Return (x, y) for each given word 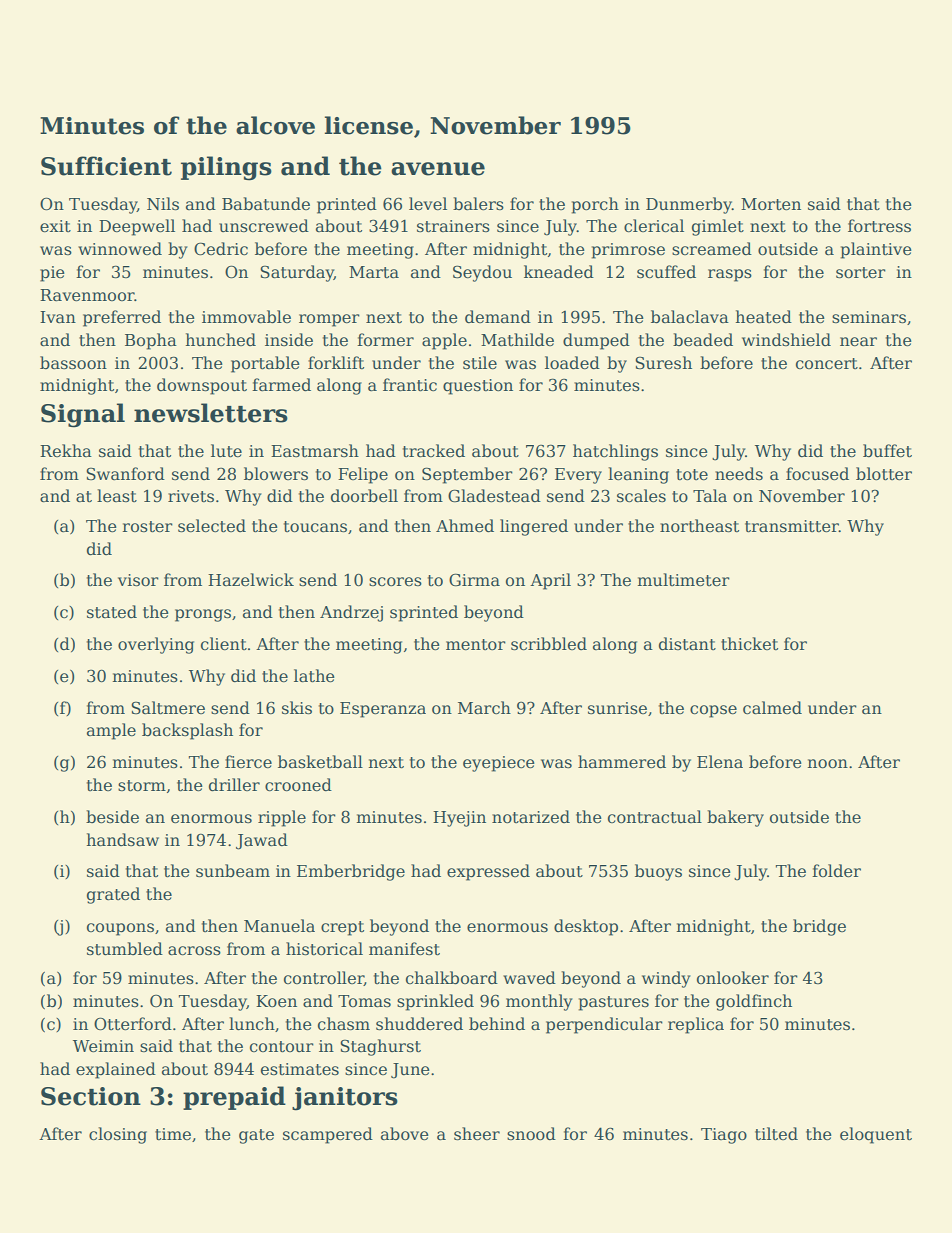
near (858, 342)
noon (828, 764)
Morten (771, 204)
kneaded (559, 272)
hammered (622, 762)
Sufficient (106, 166)
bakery (735, 818)
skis (297, 708)
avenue (438, 169)
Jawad (262, 841)
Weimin (103, 1046)
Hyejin (459, 819)
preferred (122, 318)
